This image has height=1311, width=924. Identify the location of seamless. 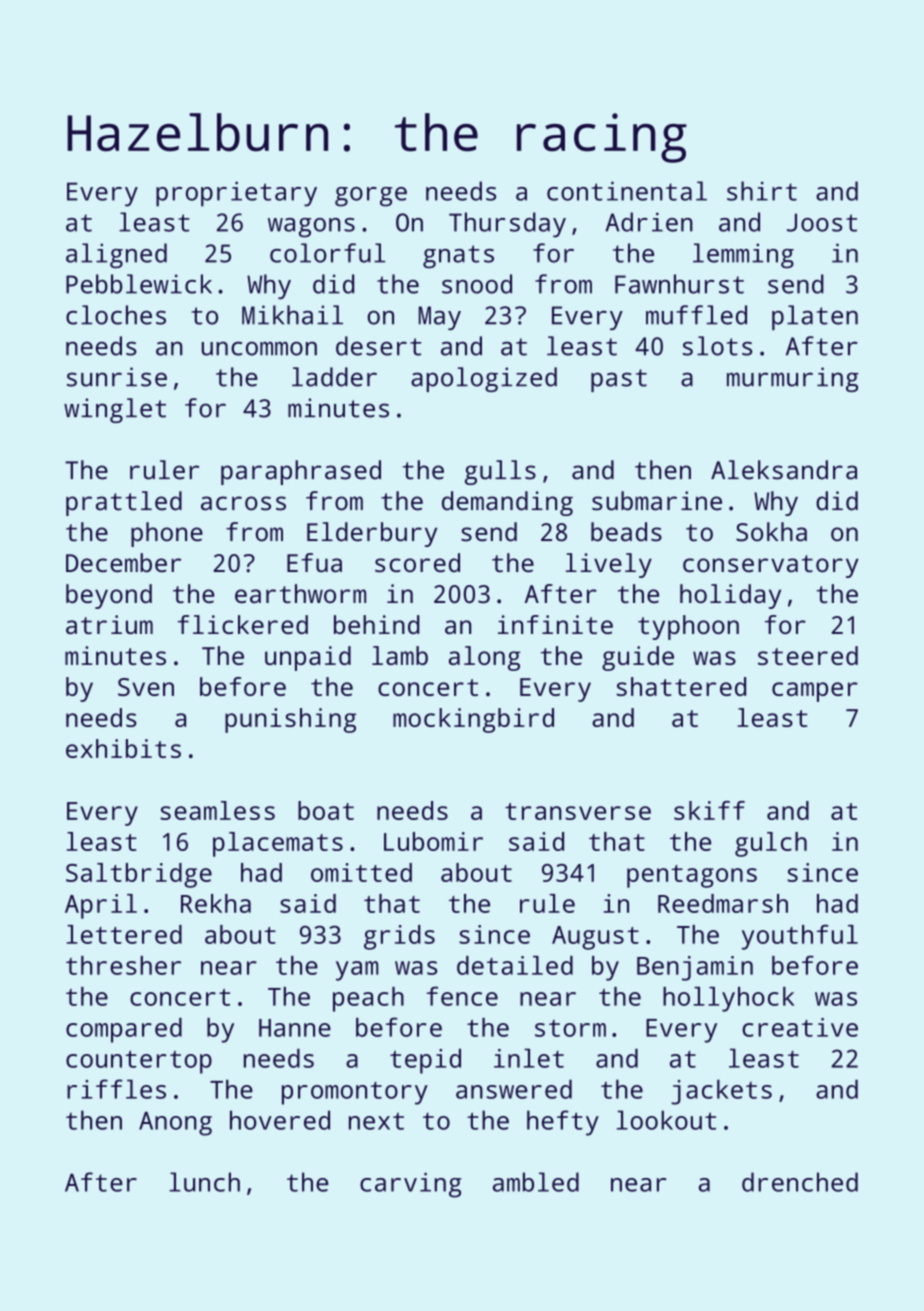
(217, 810).
